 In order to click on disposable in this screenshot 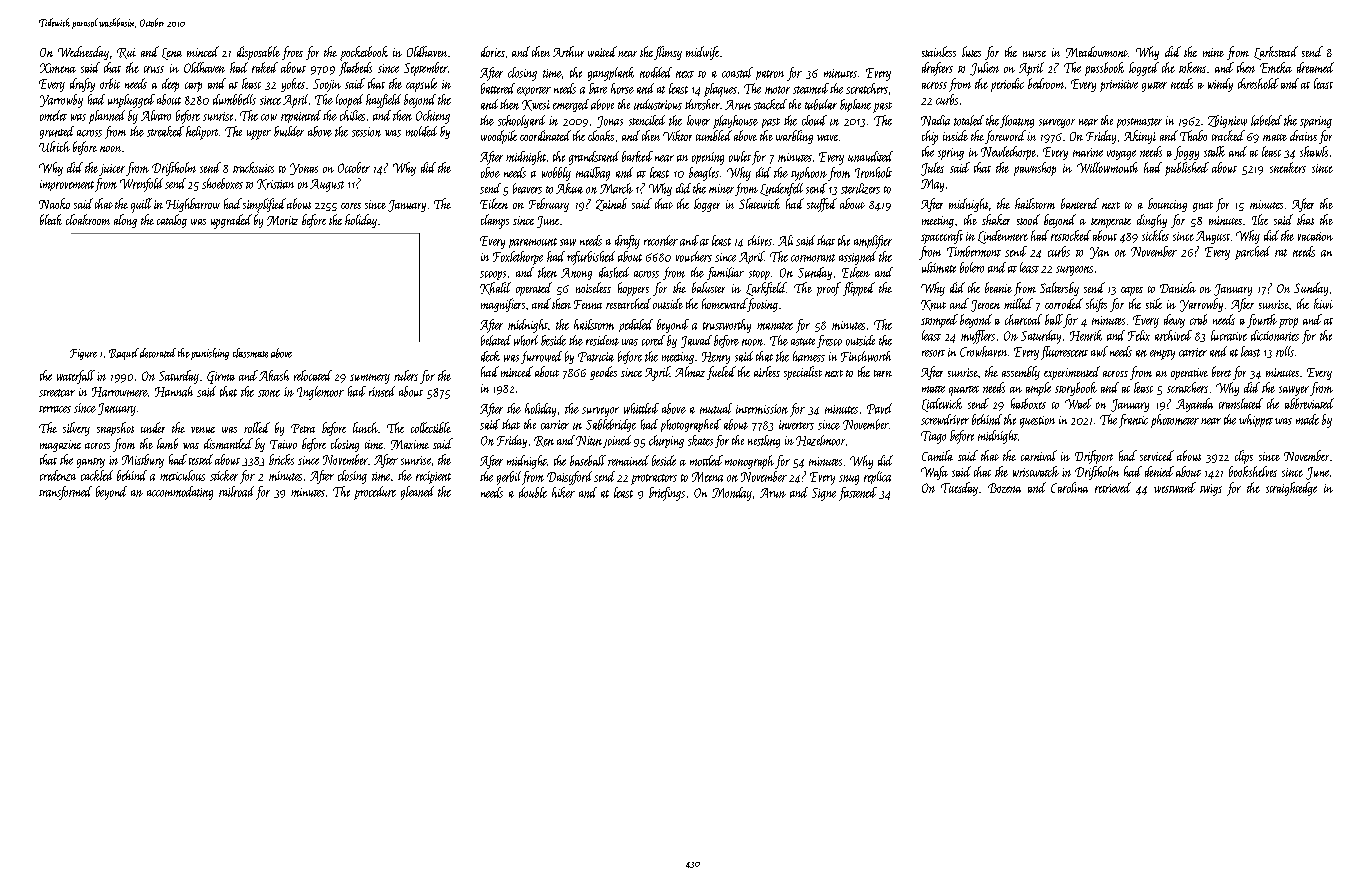, I will do `click(258, 53)`.
